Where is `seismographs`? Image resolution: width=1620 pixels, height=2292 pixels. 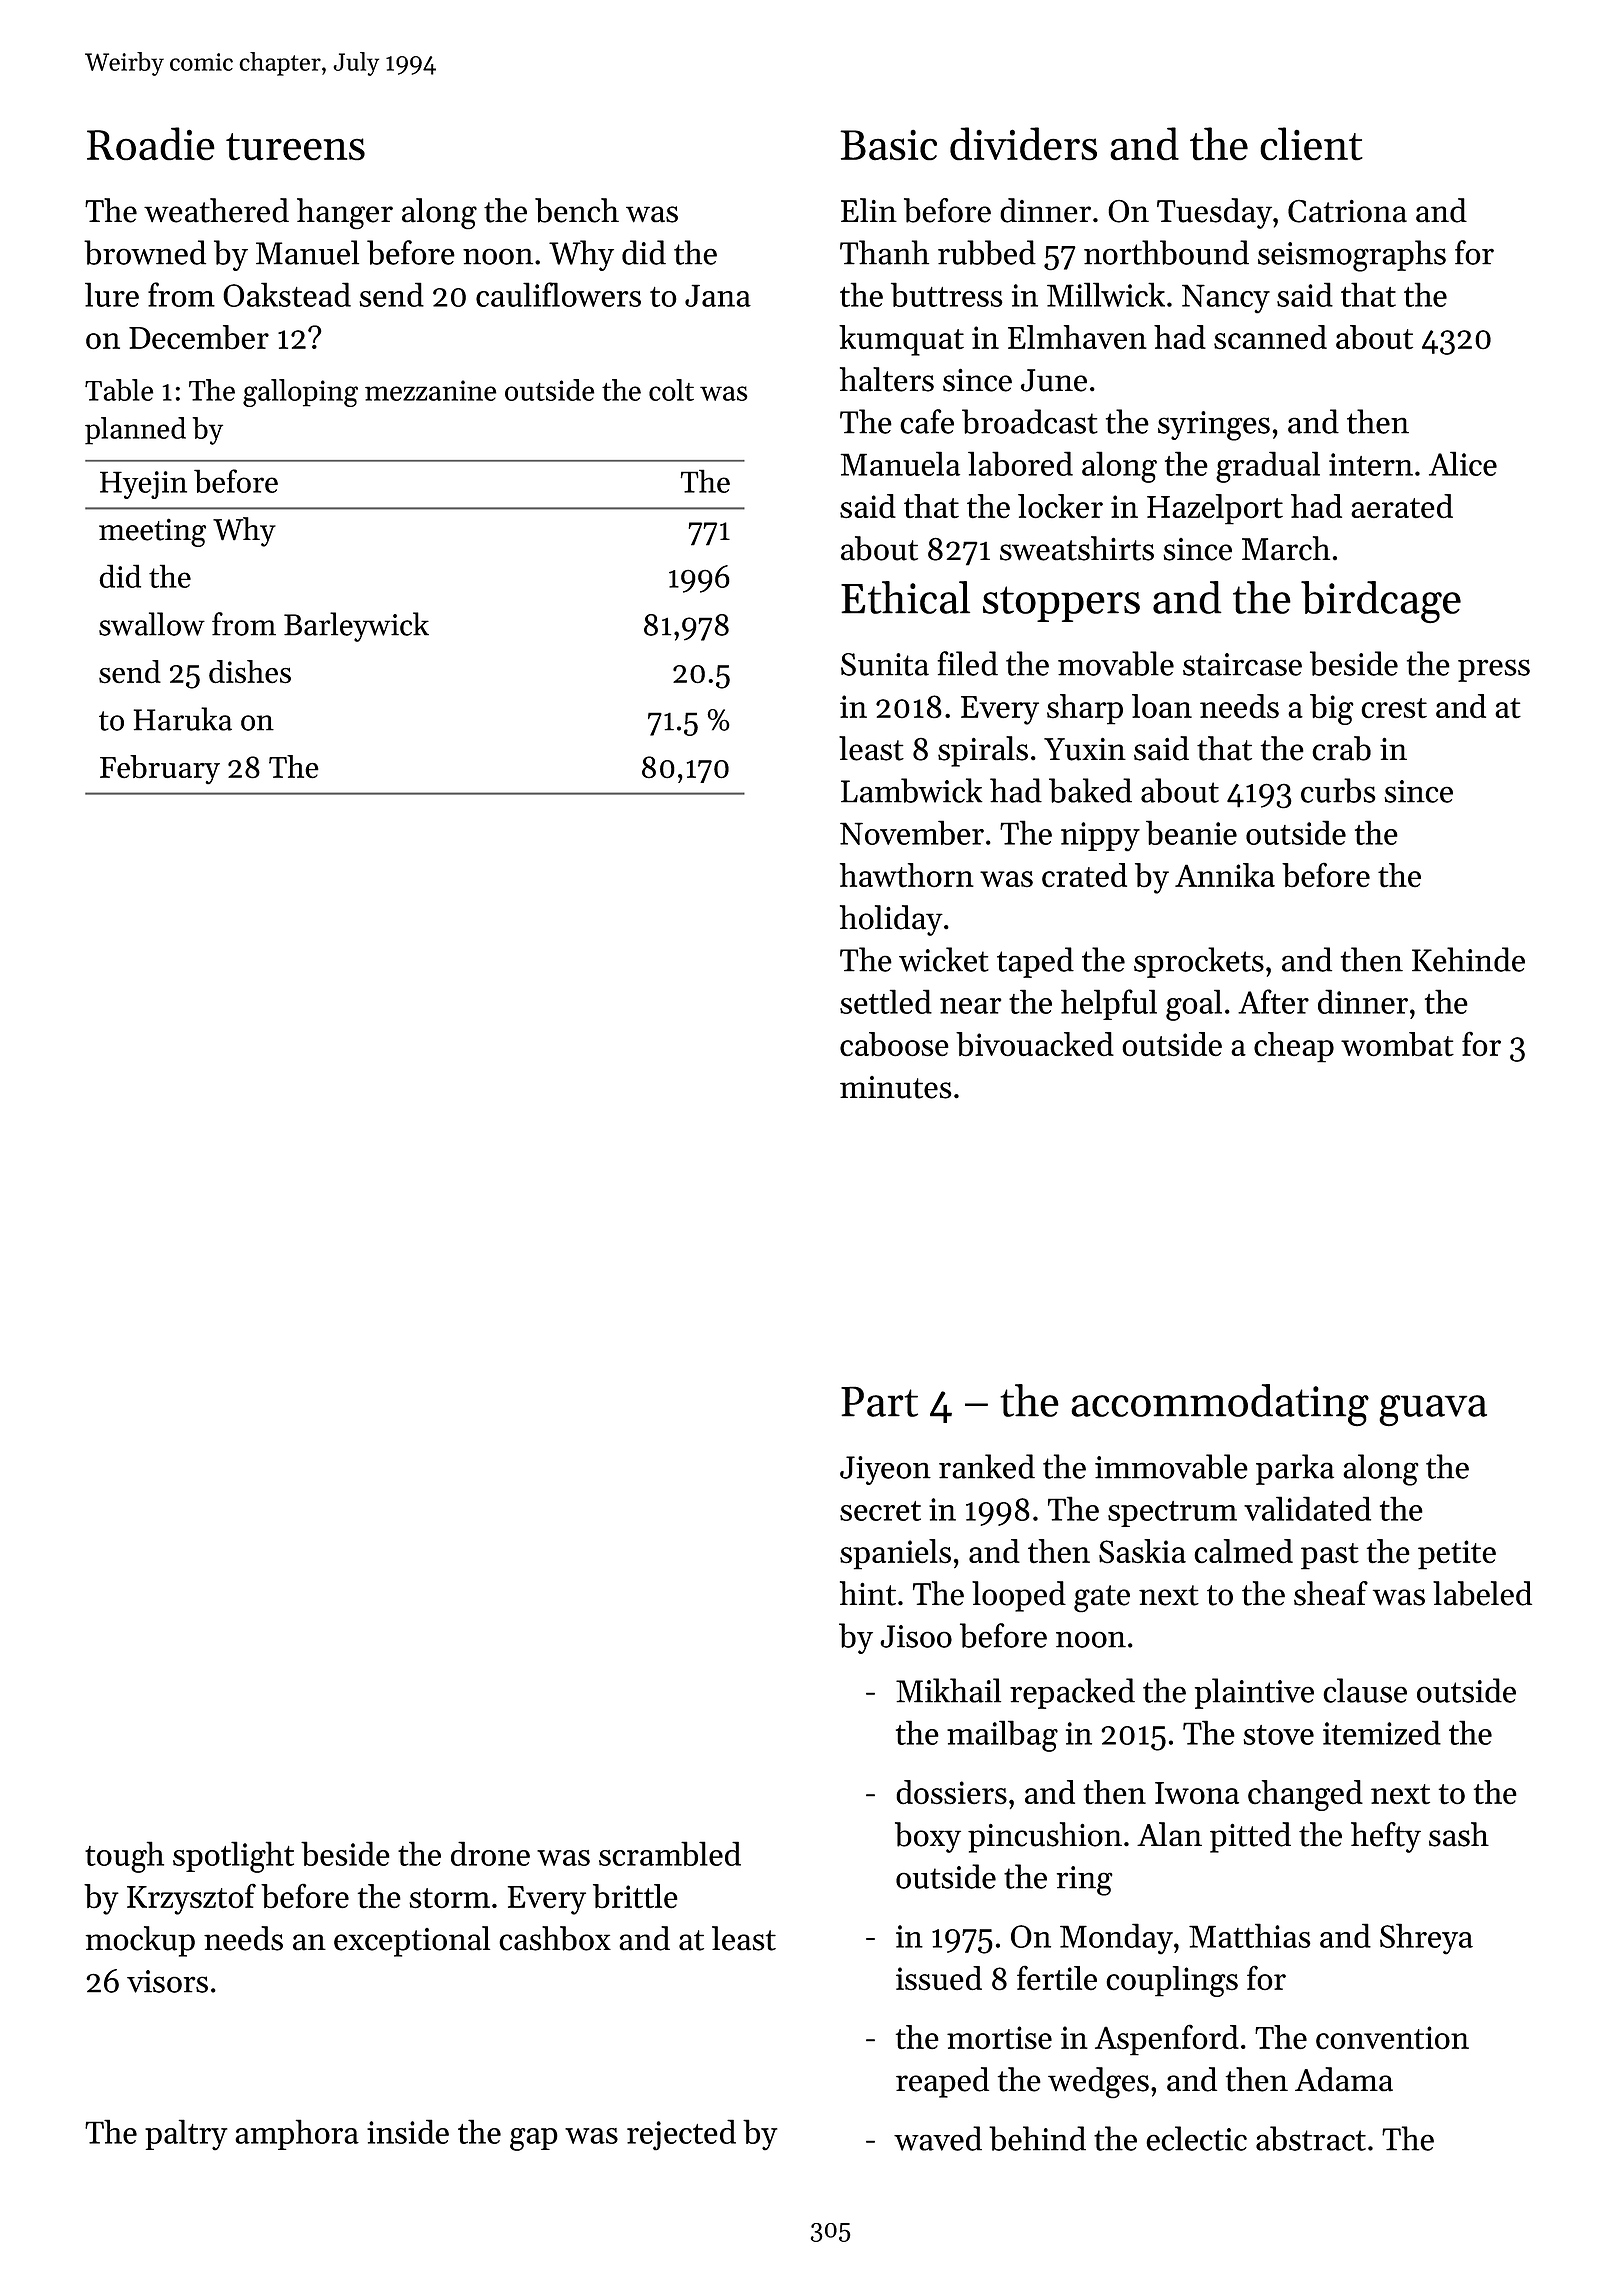 seismographs is located at coordinates (1352, 256).
